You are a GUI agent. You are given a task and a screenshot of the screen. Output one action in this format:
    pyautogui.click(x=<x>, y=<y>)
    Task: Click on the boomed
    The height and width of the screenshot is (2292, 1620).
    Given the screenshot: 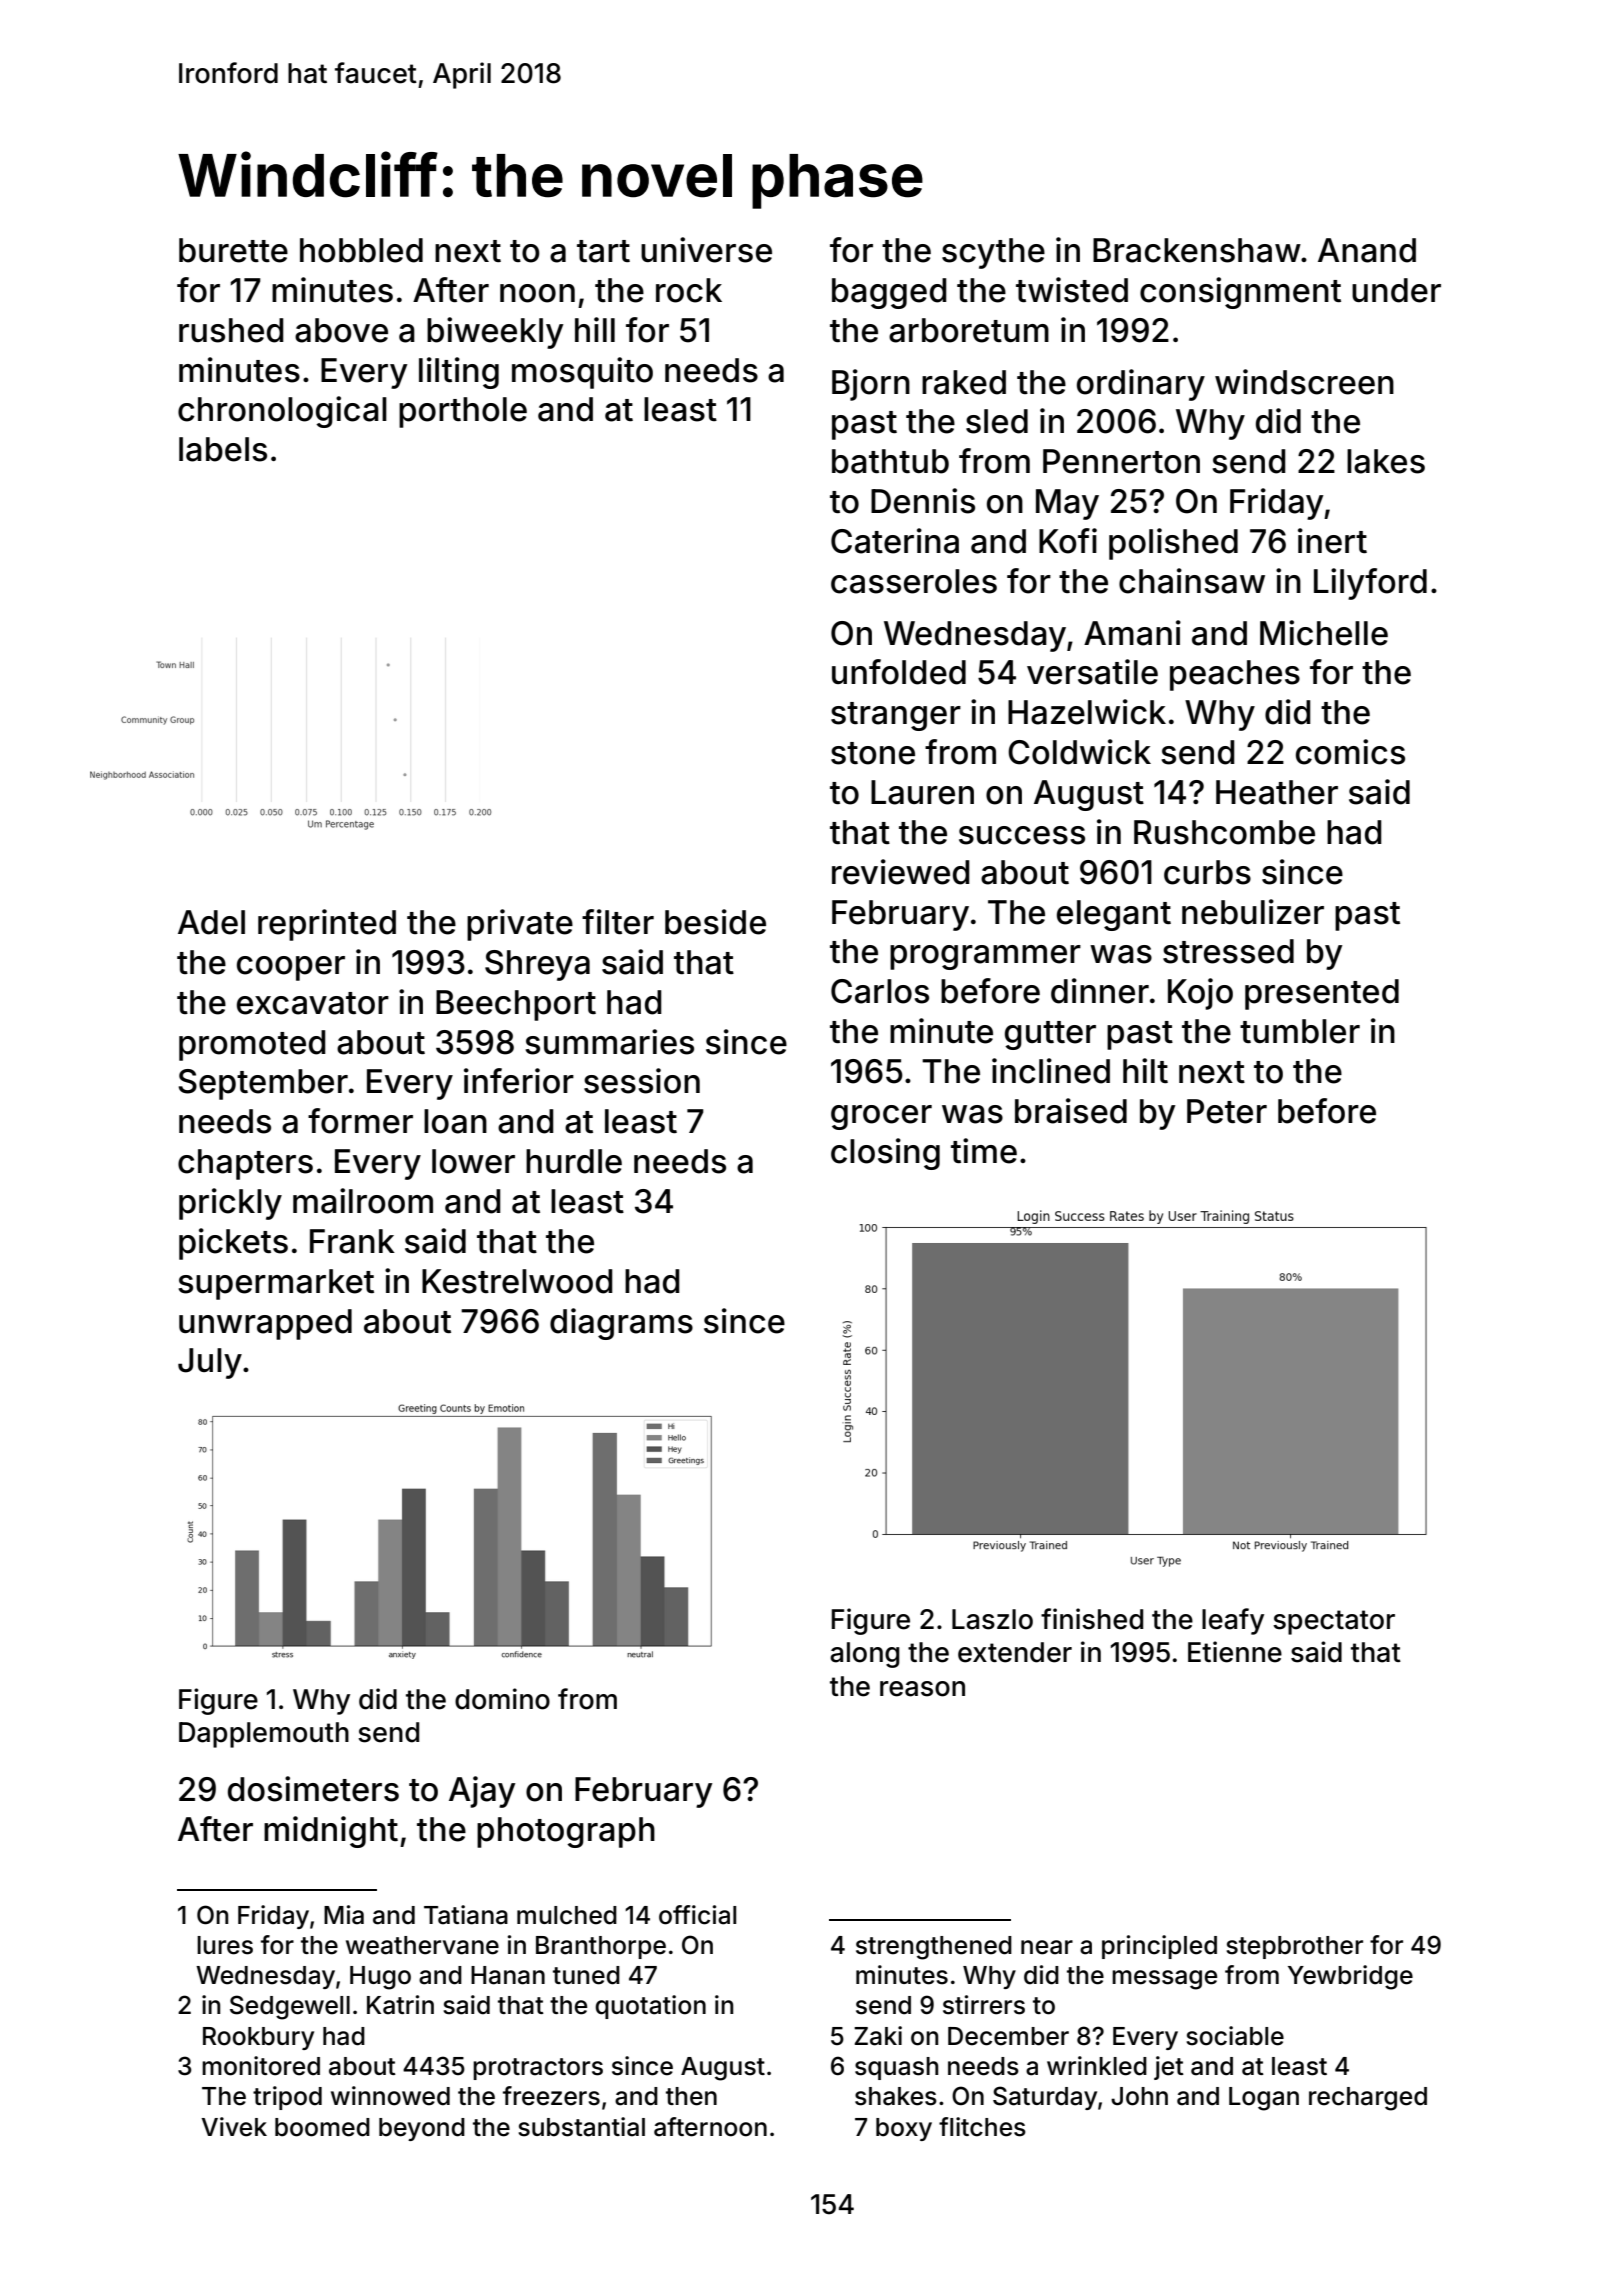 What is the action you would take?
    pyautogui.click(x=322, y=2127)
